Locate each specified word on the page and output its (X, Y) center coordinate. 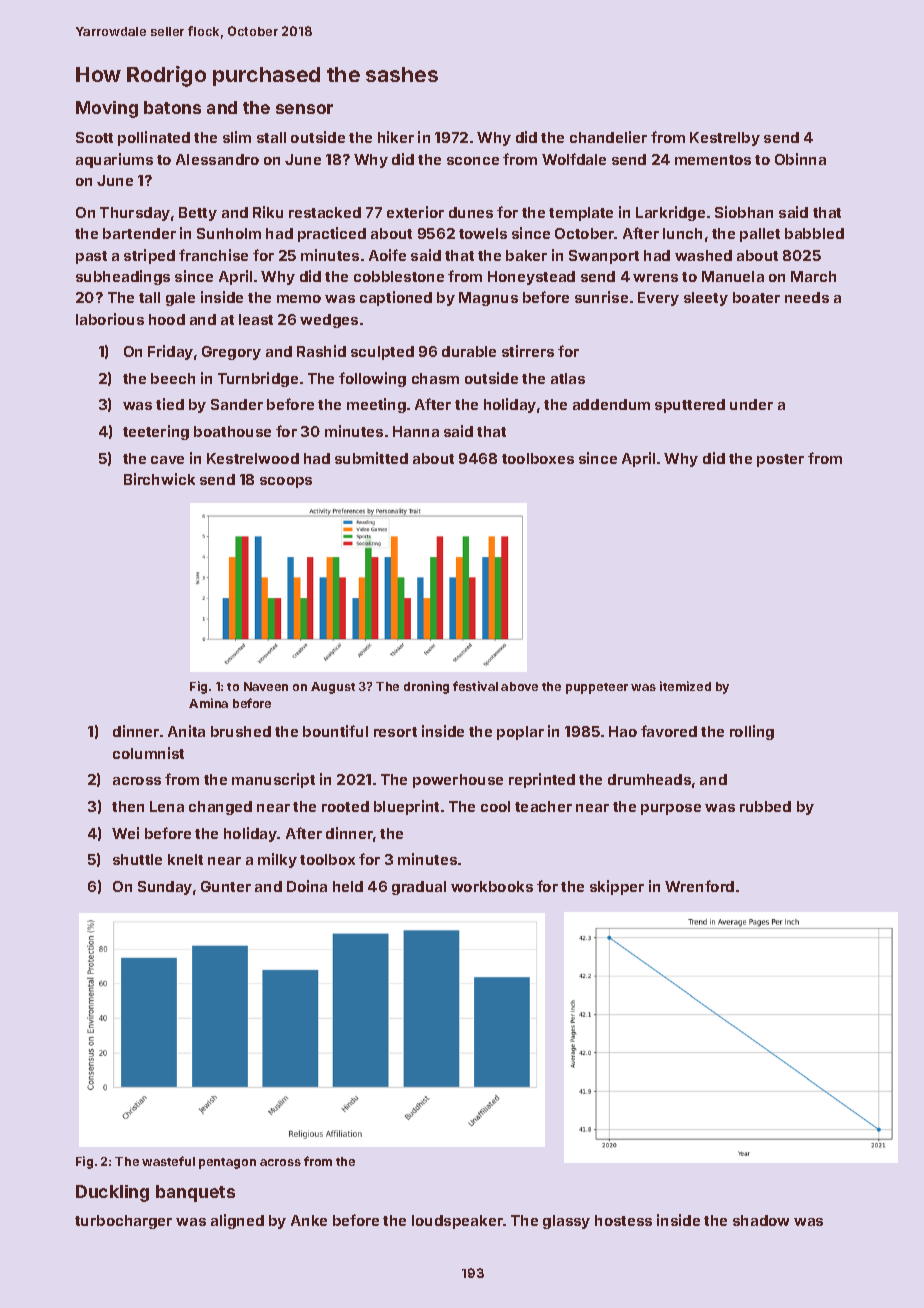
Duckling (112, 1193)
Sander (237, 404)
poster (780, 460)
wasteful (168, 1161)
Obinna (800, 159)
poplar (520, 733)
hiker (396, 137)
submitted (371, 458)
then (128, 806)
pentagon (227, 1163)
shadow (761, 1220)
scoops (286, 482)
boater (756, 297)
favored (669, 731)
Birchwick (159, 479)
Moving (107, 109)
